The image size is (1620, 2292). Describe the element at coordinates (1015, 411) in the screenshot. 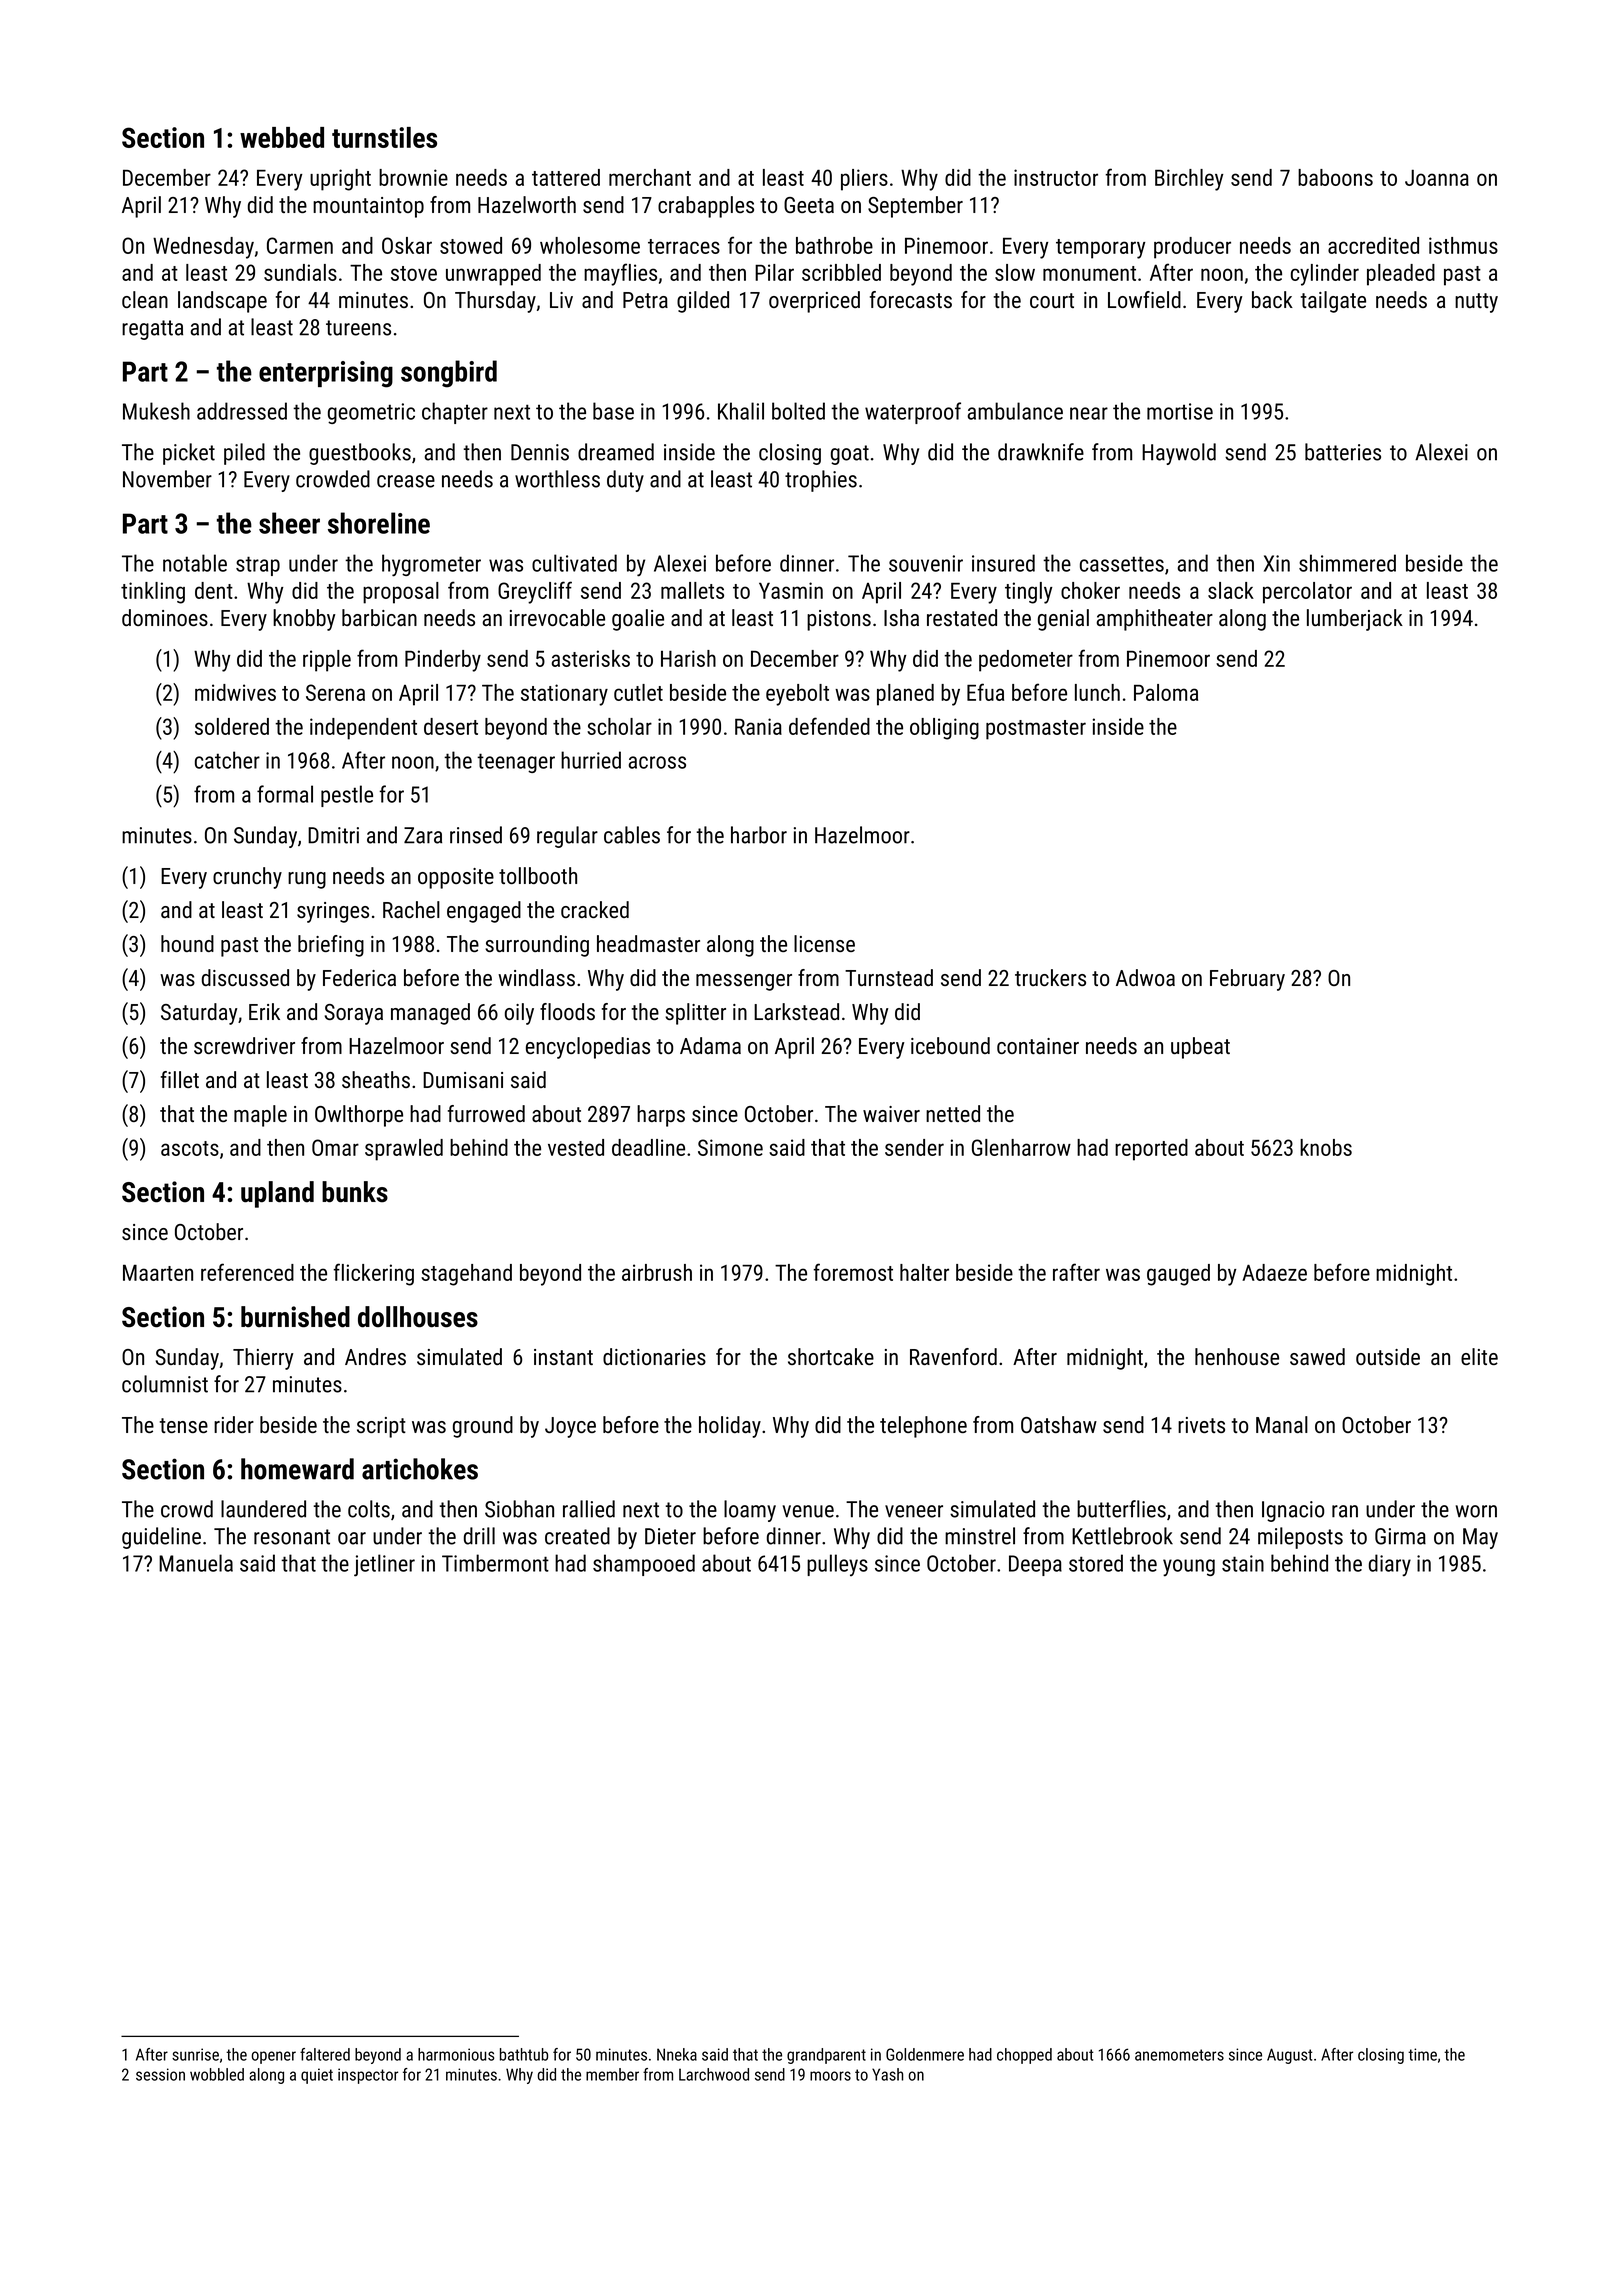

I see `ambulance` at that location.
